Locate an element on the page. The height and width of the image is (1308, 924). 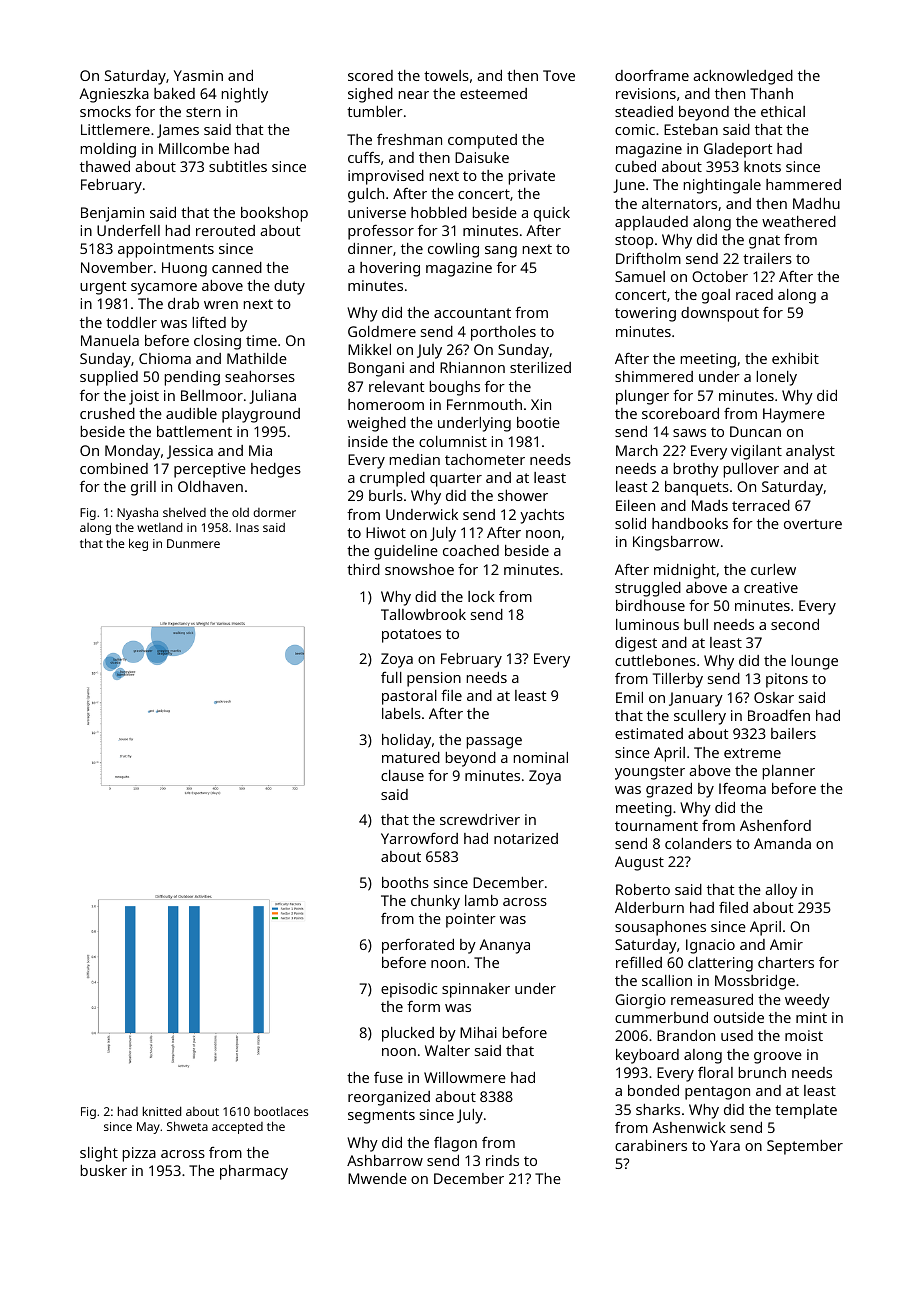
passage is located at coordinates (494, 743).
